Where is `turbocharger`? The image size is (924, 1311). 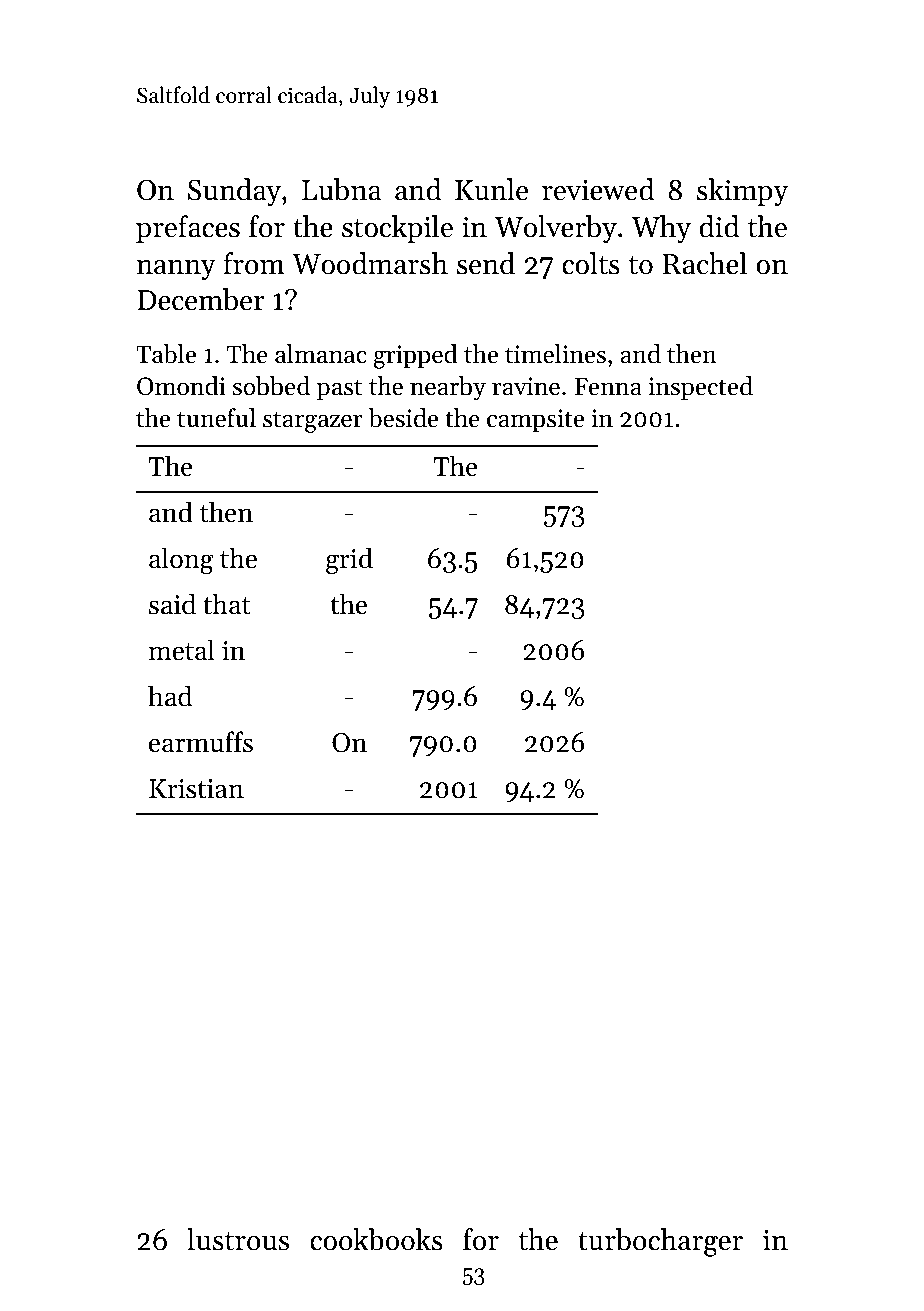
turbocharger is located at coordinates (660, 1242).
